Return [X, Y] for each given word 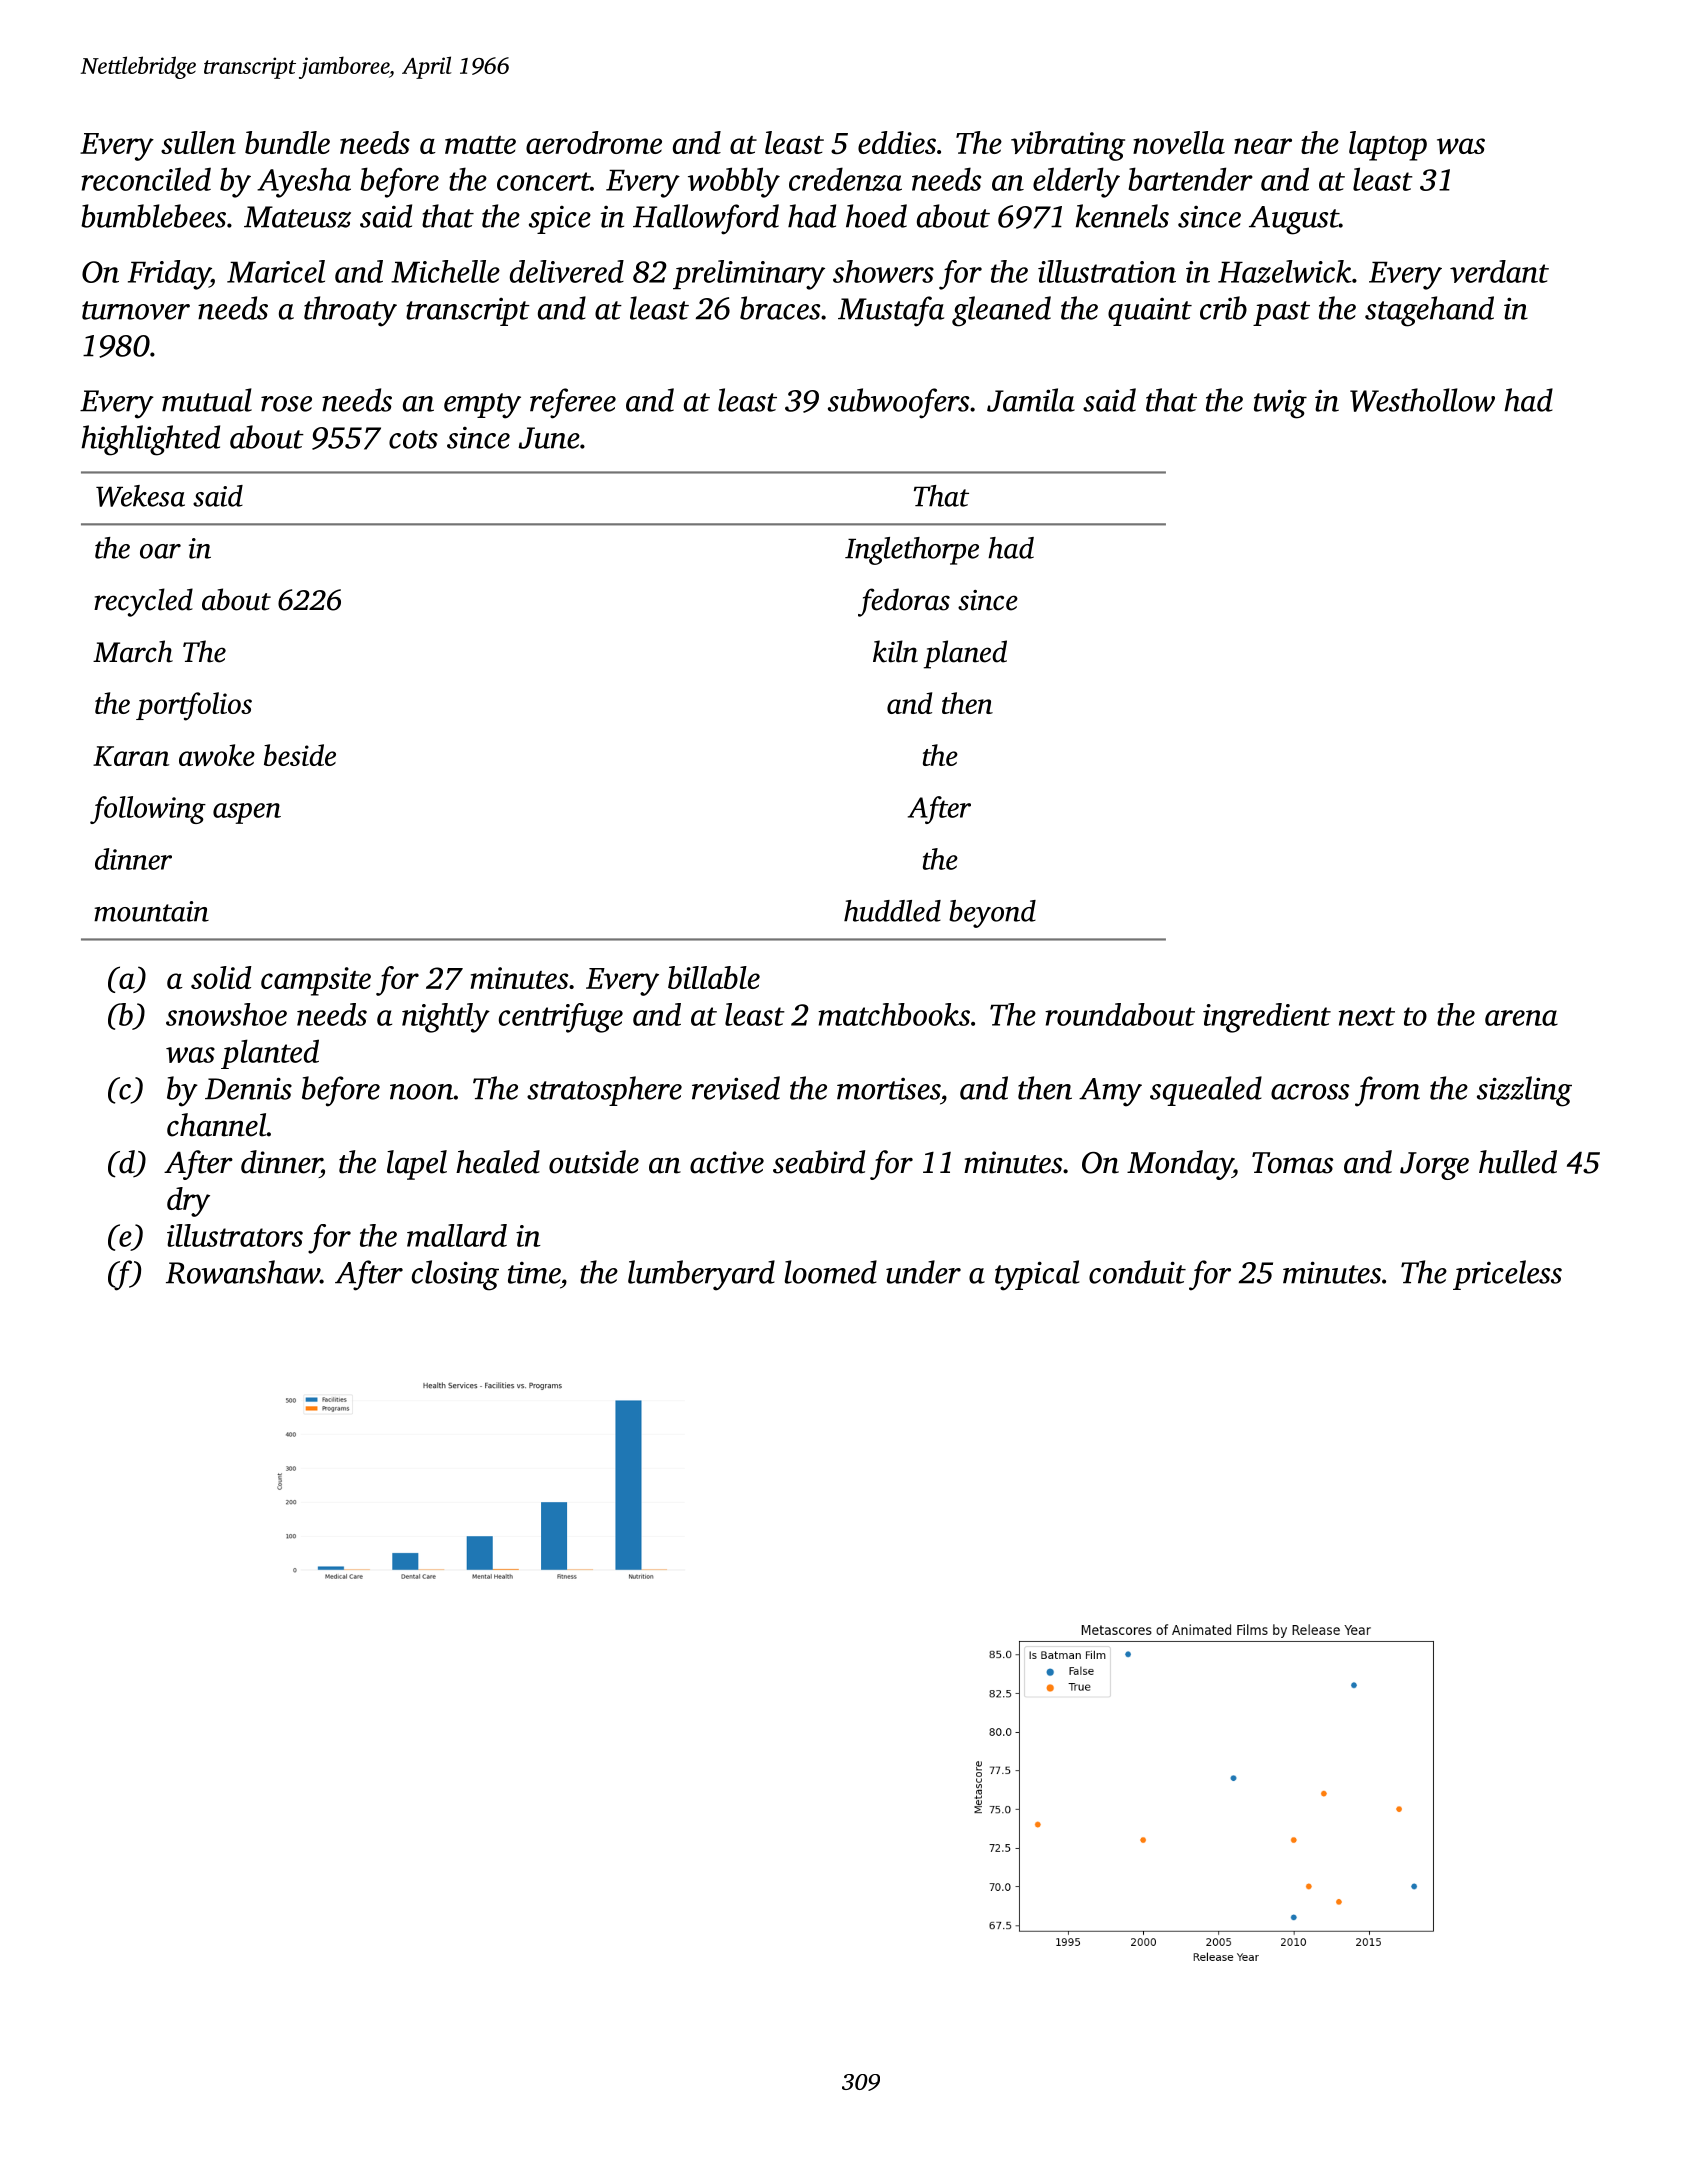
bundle [287, 142]
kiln [895, 651]
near [1263, 146]
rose [286, 404]
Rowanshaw [243, 1272]
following [148, 810]
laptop [1388, 146]
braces [780, 308]
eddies [897, 142]
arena [1521, 1018]
